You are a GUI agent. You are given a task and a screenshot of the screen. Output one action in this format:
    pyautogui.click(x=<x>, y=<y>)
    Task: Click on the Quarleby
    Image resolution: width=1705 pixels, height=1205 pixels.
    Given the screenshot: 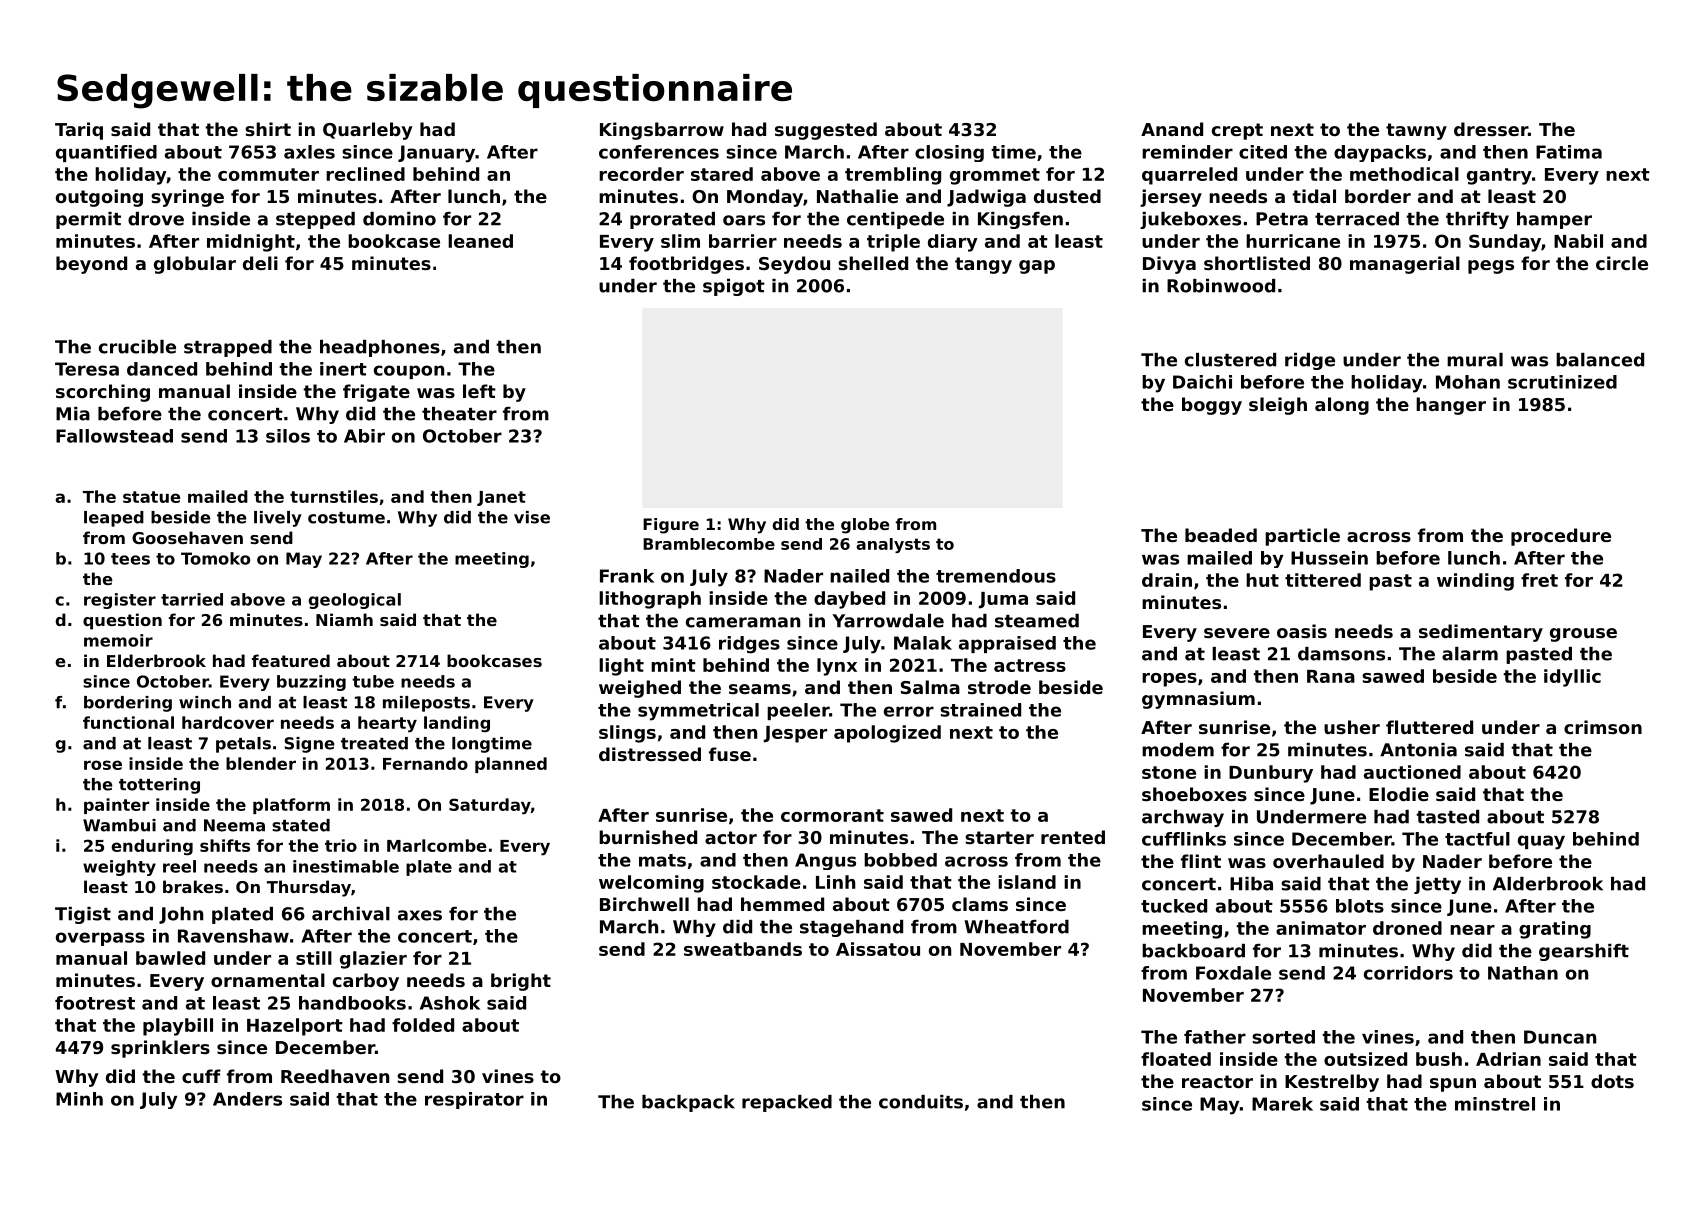 What is the action you would take?
    pyautogui.click(x=367, y=131)
